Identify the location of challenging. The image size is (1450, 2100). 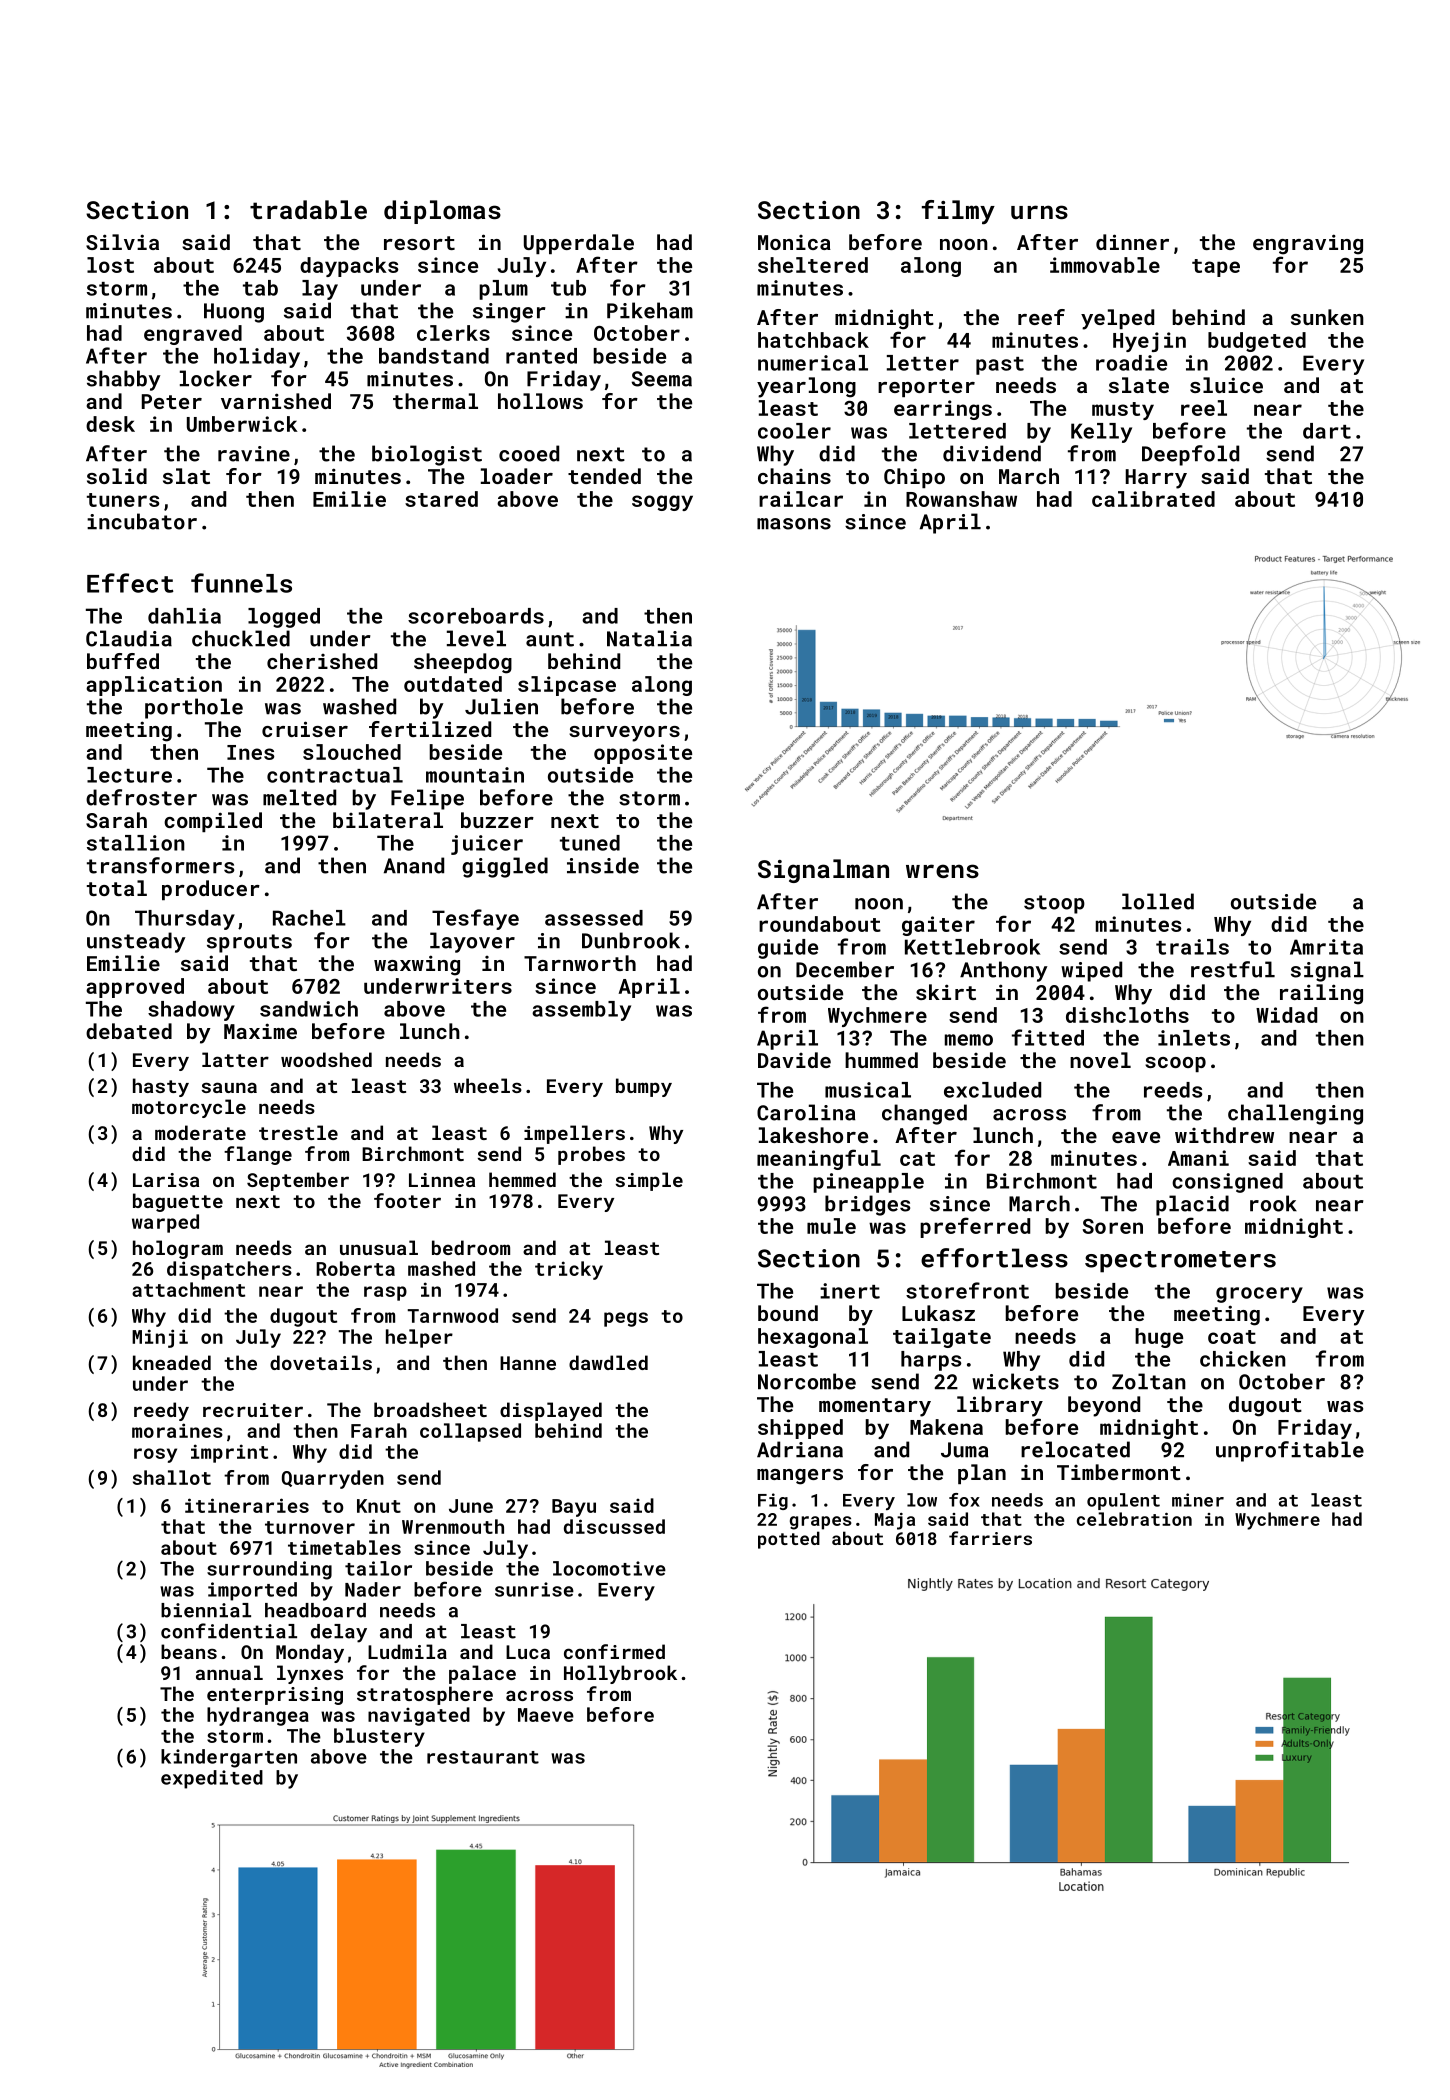
(1295, 1114).
